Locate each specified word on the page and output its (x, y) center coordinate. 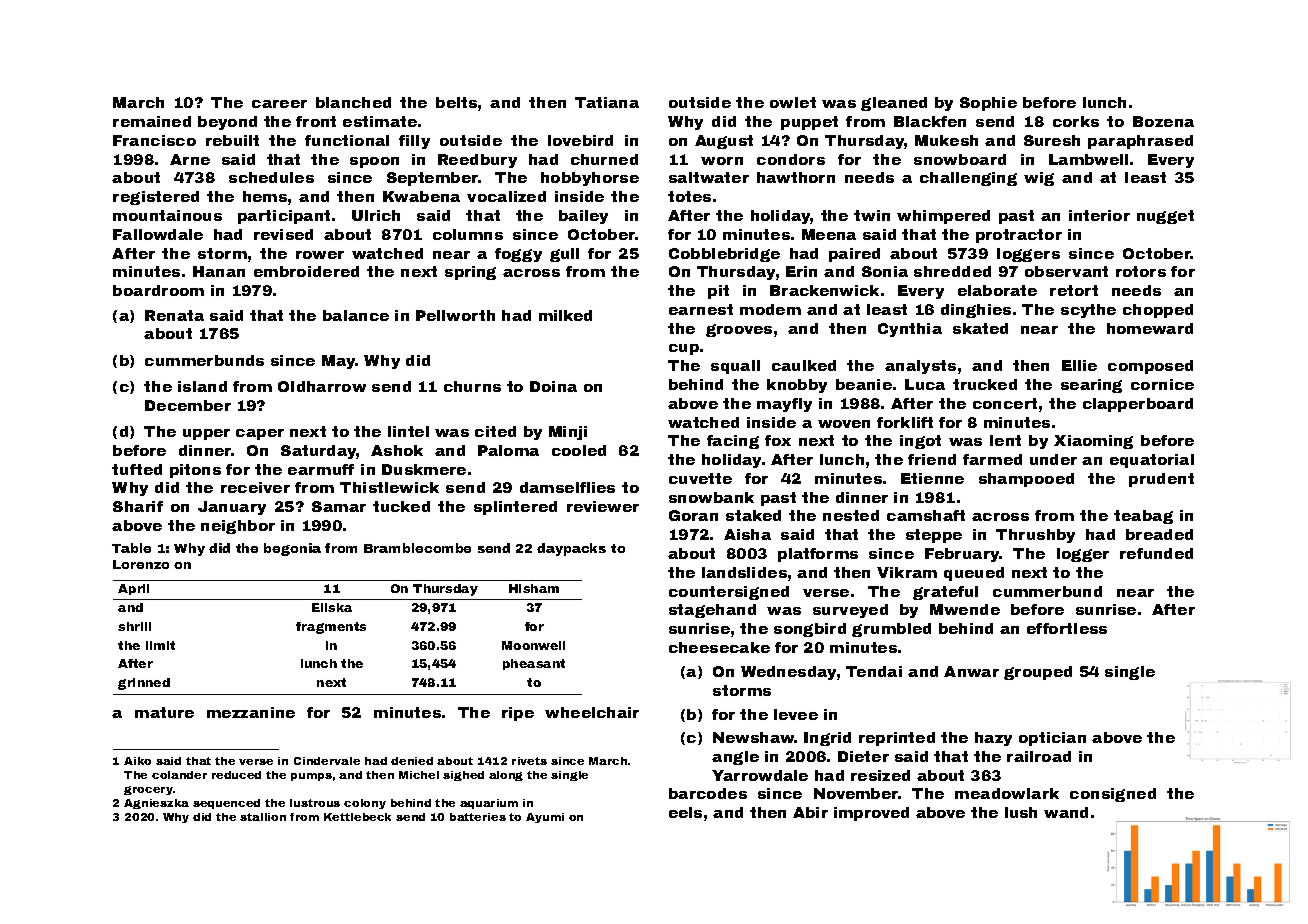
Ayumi (545, 818)
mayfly (784, 405)
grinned (144, 684)
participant (284, 217)
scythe (1088, 311)
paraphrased (1140, 142)
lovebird (580, 140)
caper (260, 434)
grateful (945, 593)
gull (564, 255)
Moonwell (533, 645)
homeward (1150, 328)
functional (347, 140)
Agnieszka (156, 804)
